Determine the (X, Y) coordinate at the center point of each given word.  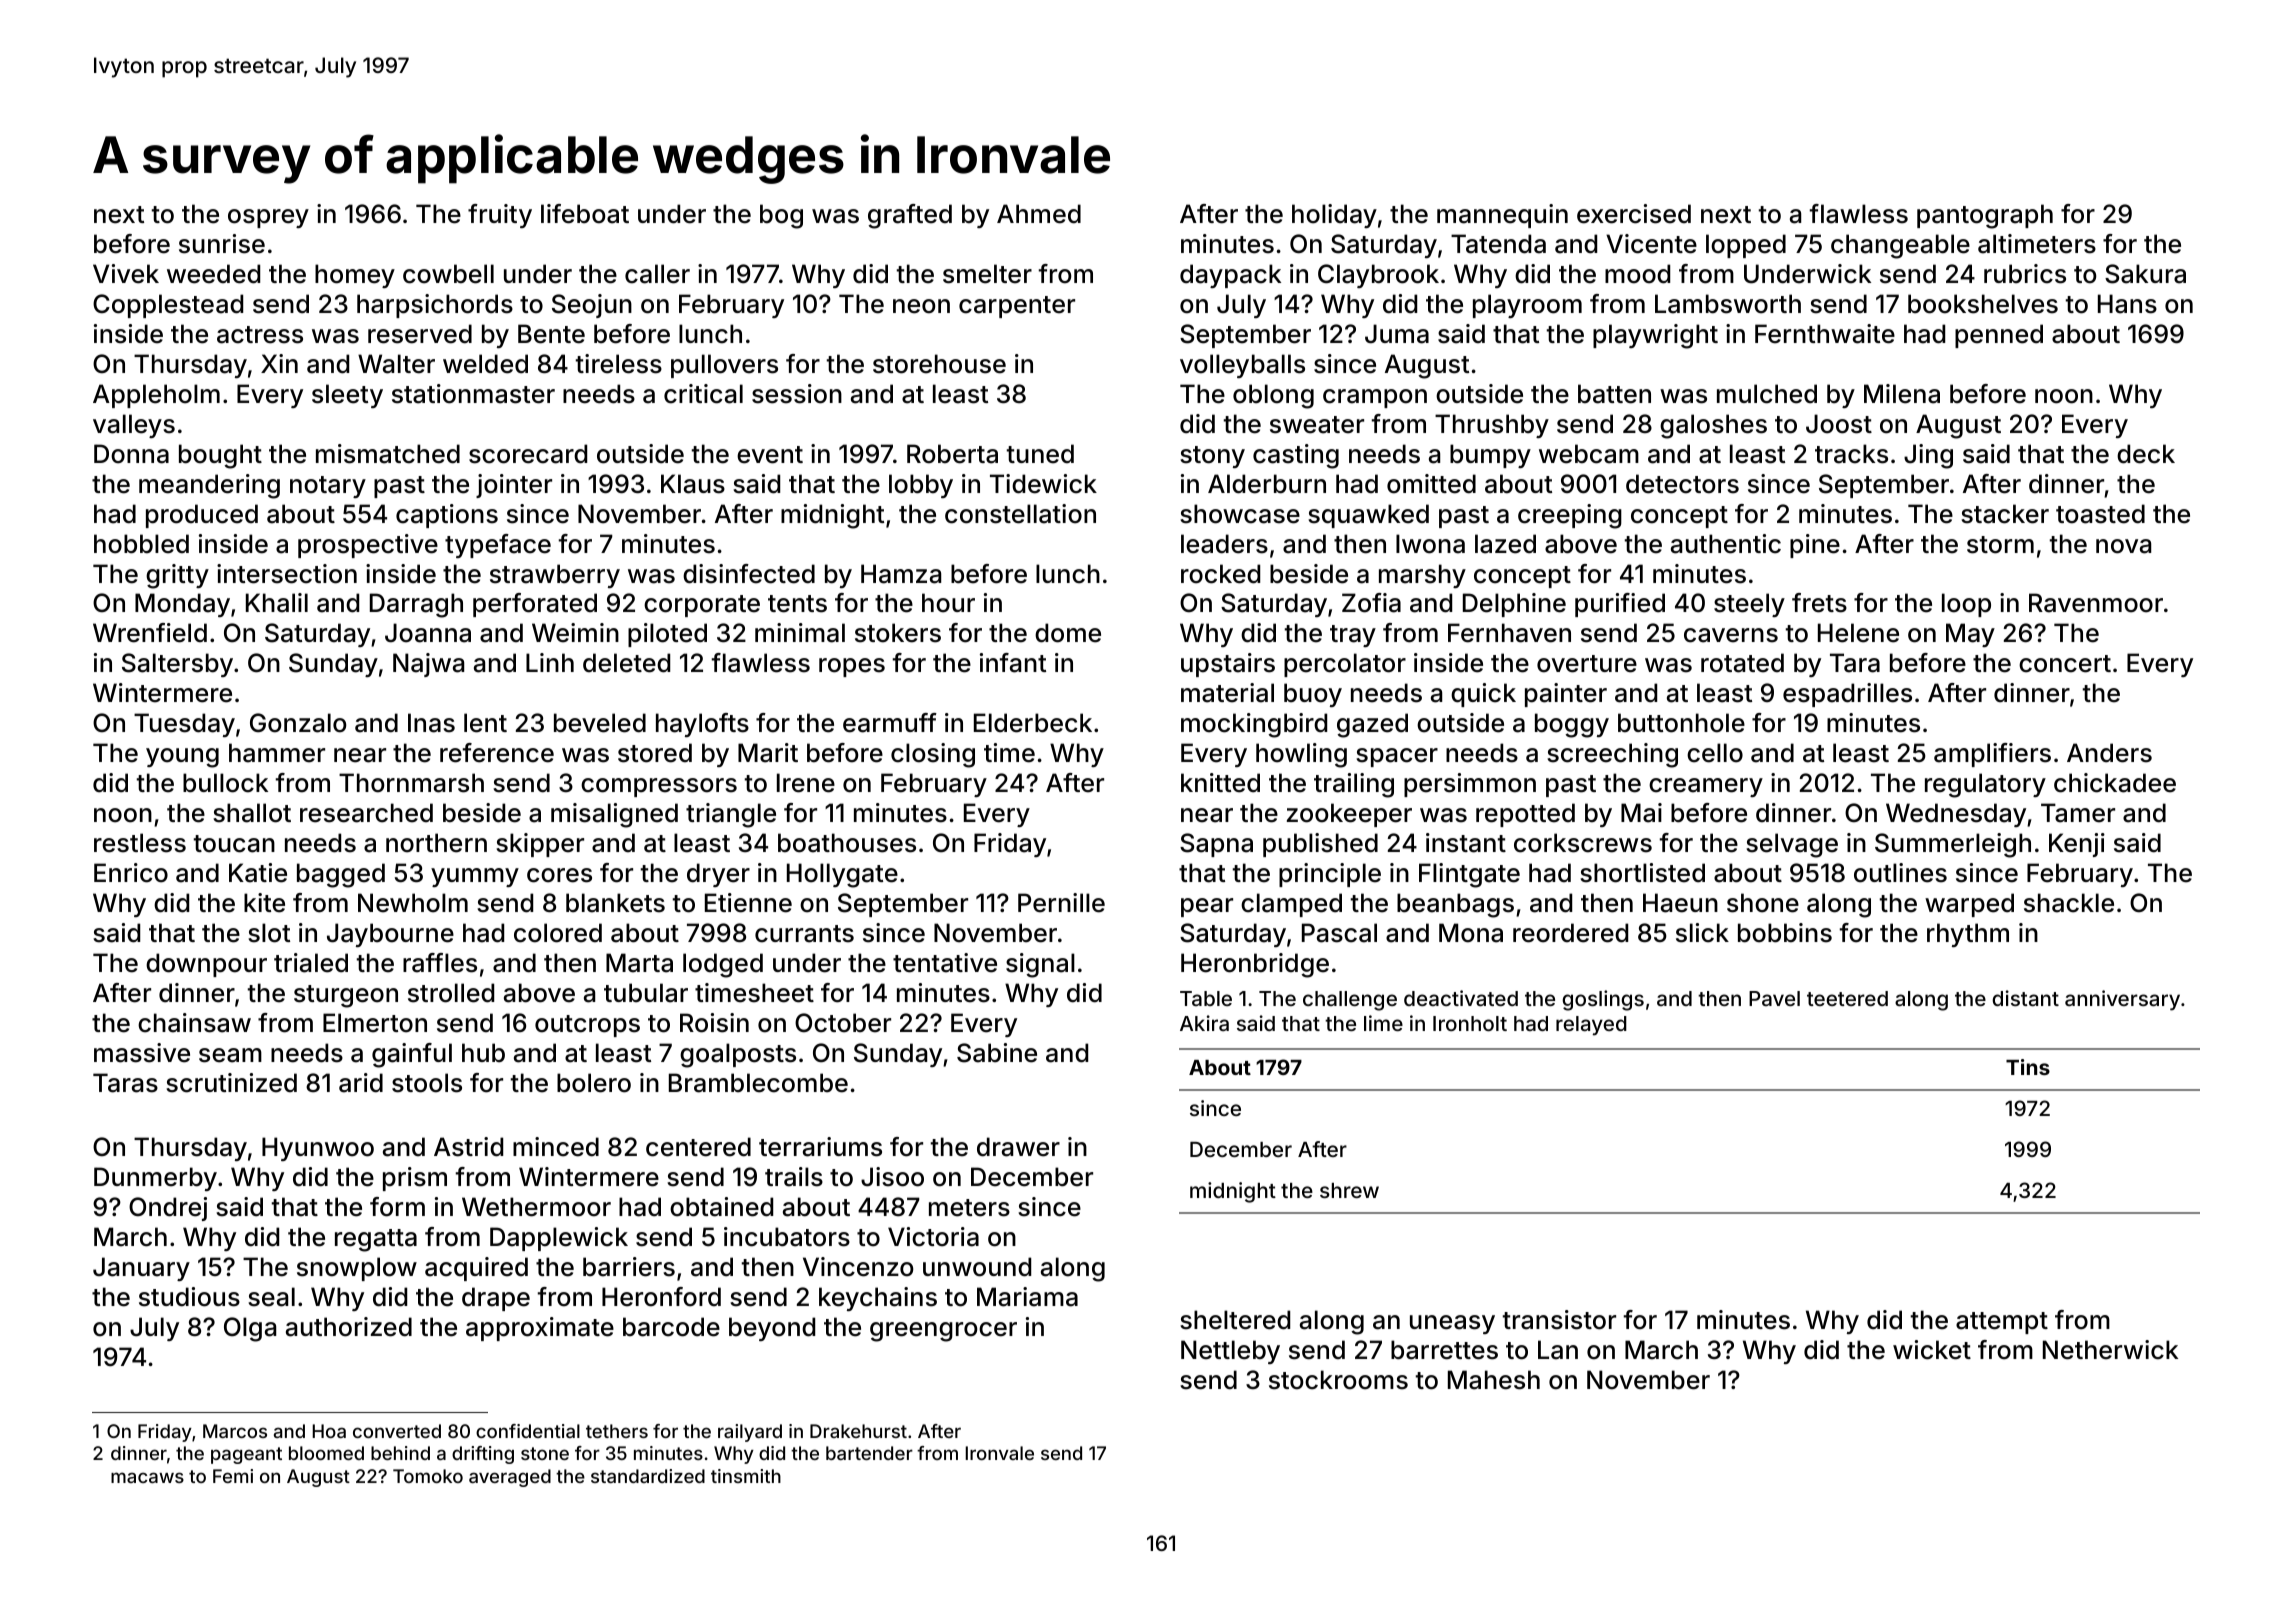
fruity (500, 216)
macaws (147, 1477)
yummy (475, 877)
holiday (1334, 216)
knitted (1220, 783)
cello (1715, 753)
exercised (1634, 214)
